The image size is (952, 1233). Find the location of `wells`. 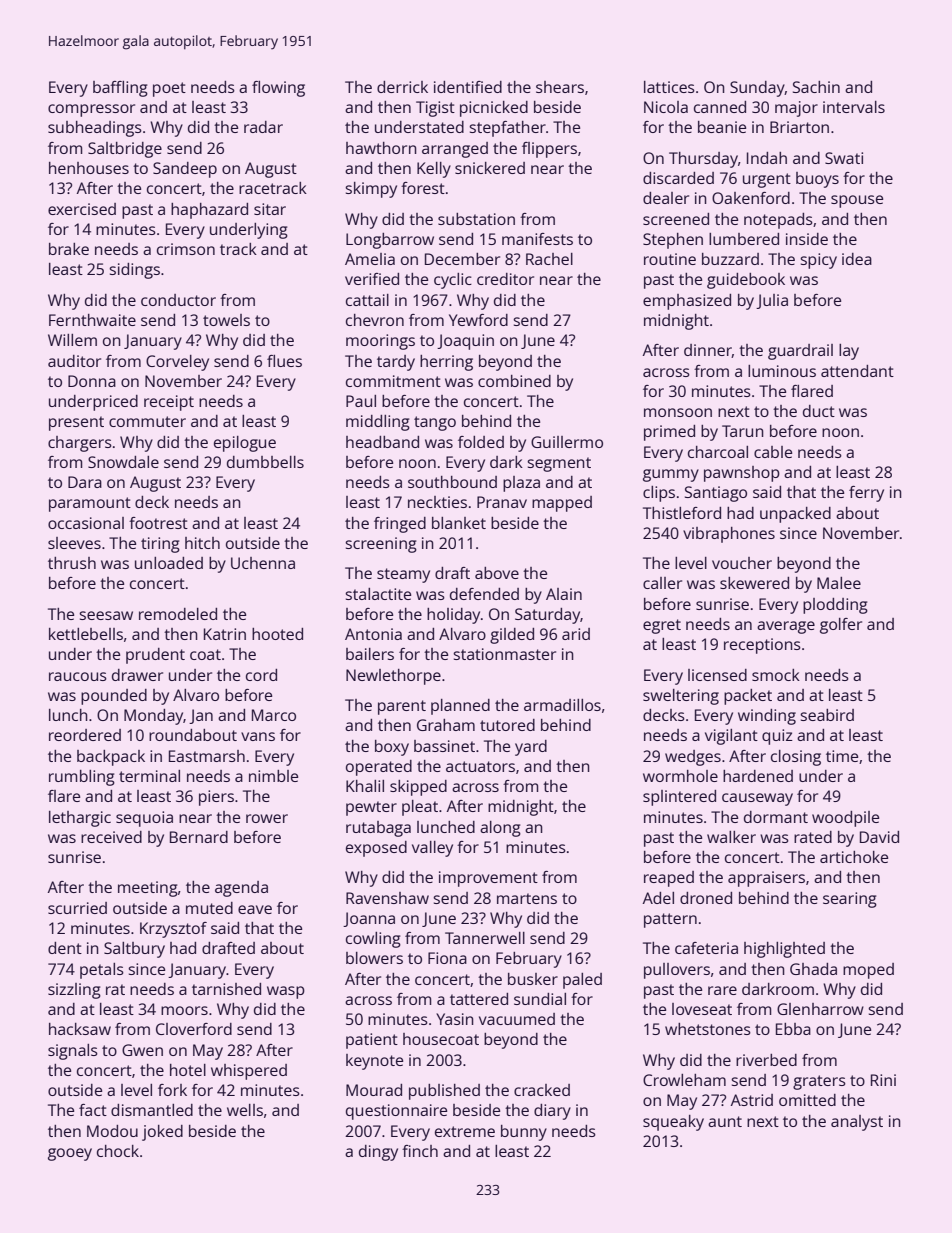

wells is located at coordinates (245, 1110).
